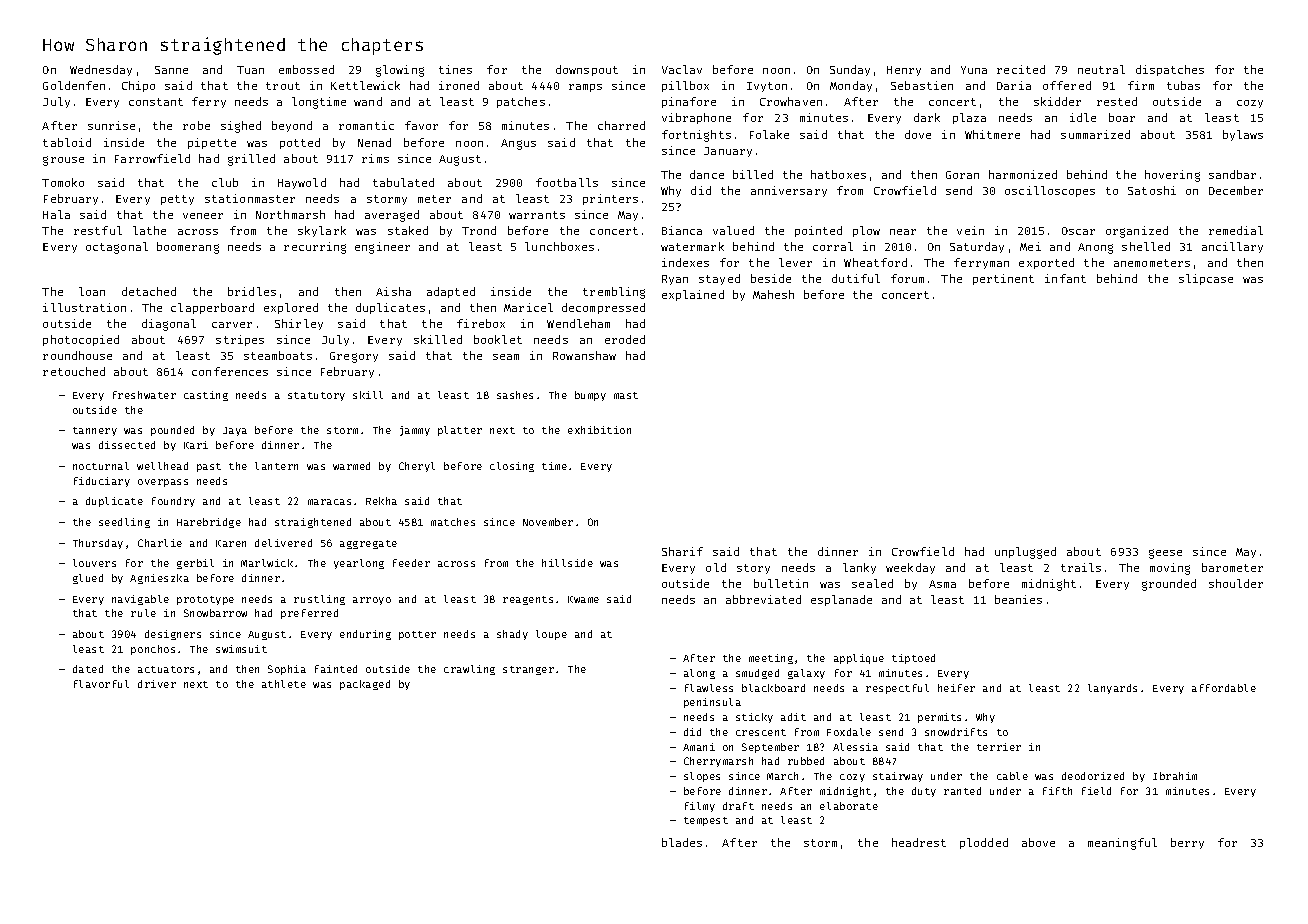 The height and width of the document is (924, 1308). I want to click on Mahesh, so click(773, 294).
